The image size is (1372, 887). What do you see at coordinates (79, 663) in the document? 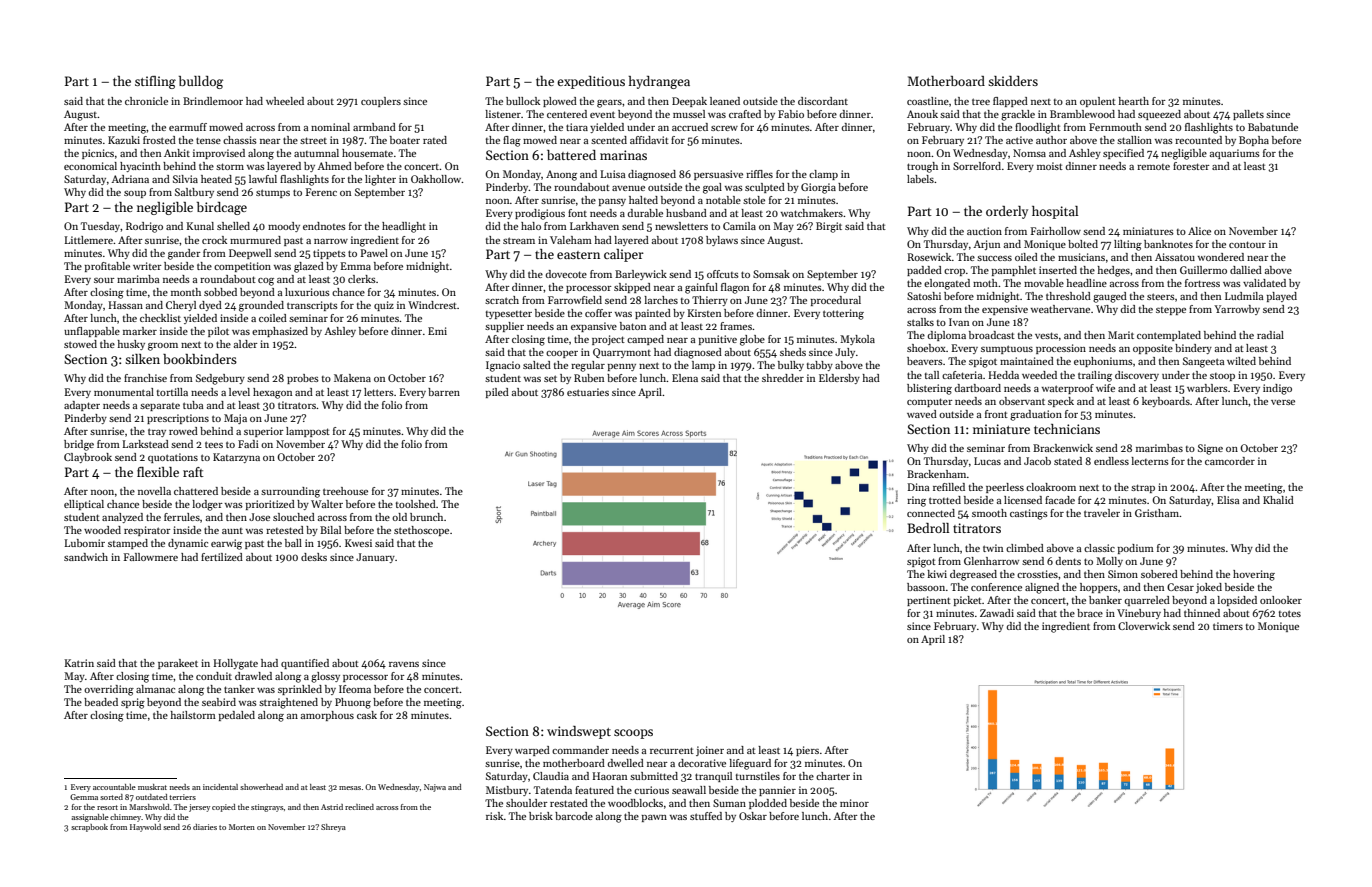
I see `Katrin` at bounding box center [79, 663].
